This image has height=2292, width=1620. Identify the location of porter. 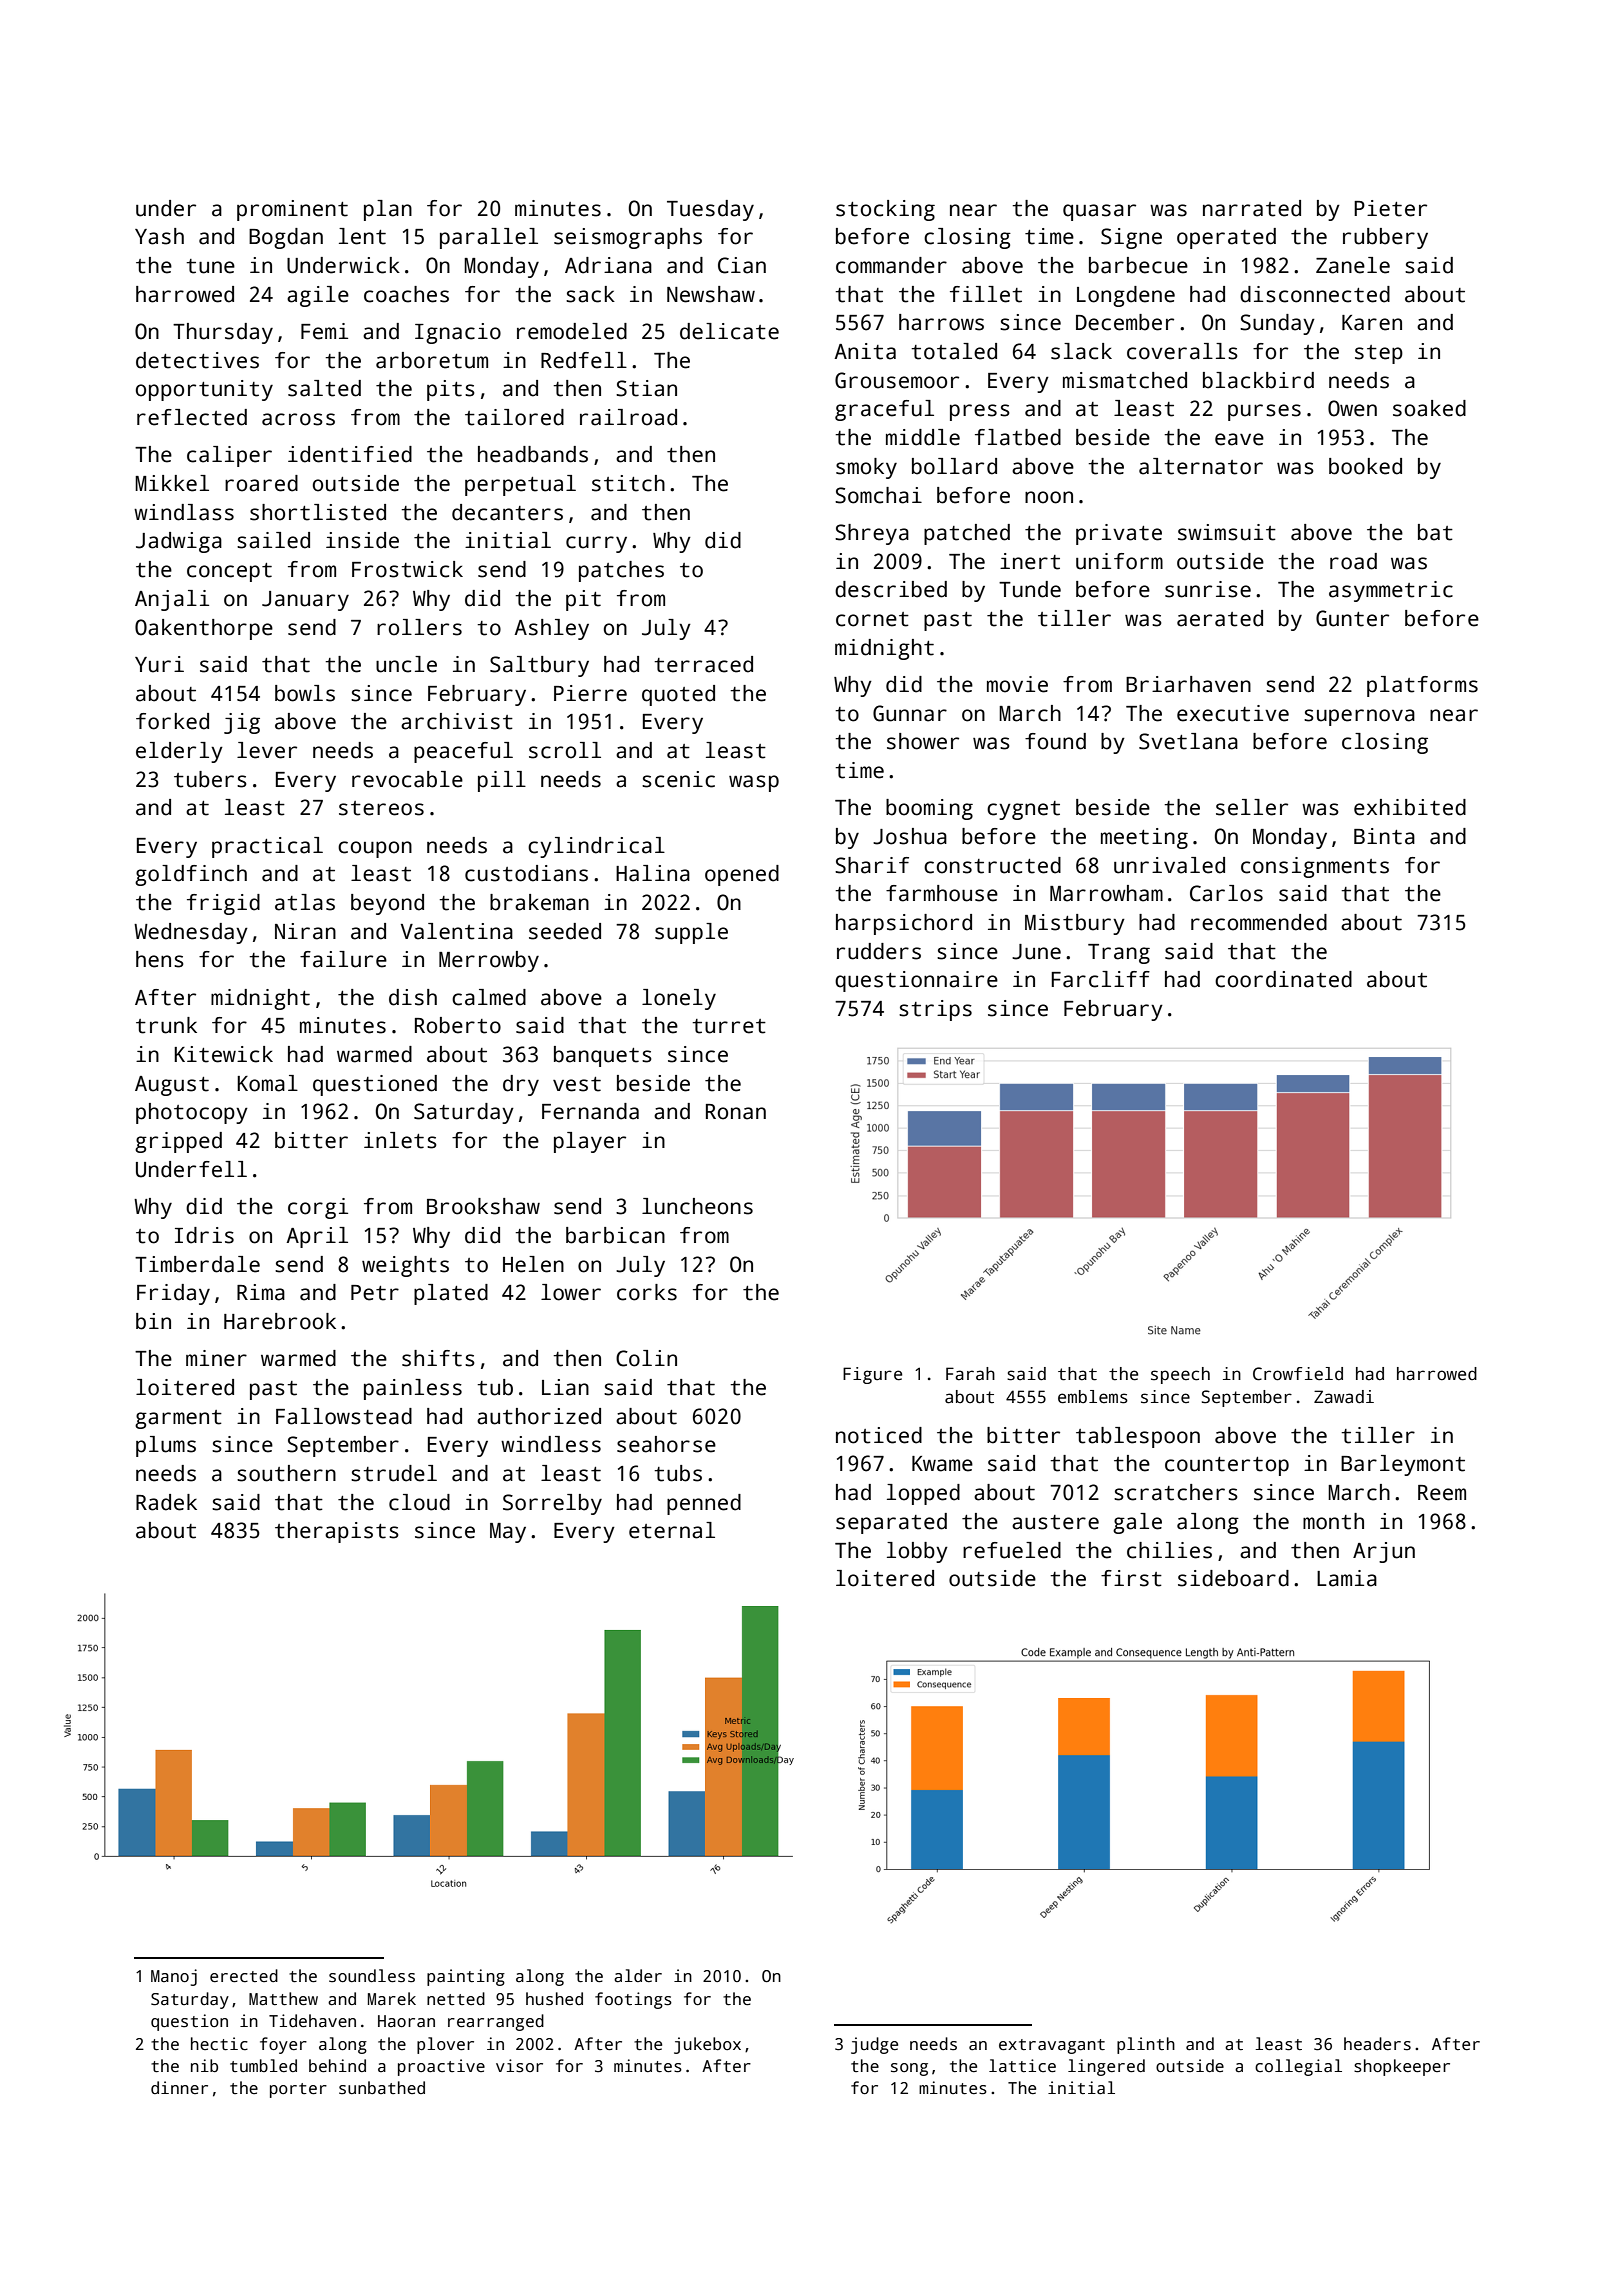
(298, 2090).
